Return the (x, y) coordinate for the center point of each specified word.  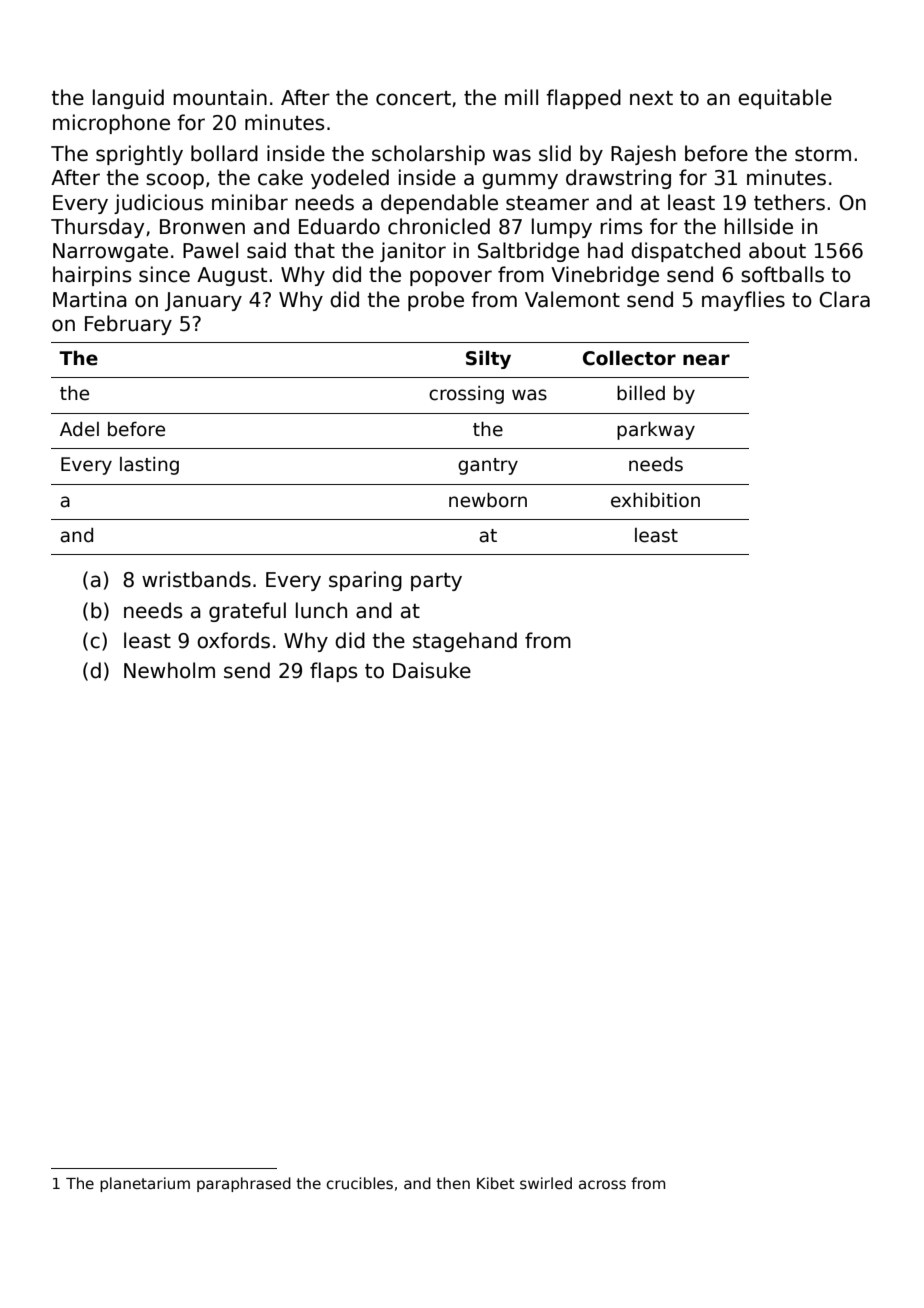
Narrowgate (110, 252)
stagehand (465, 642)
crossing (466, 395)
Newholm (169, 670)
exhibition (655, 500)
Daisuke (432, 670)
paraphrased (244, 1184)
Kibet (496, 1183)
